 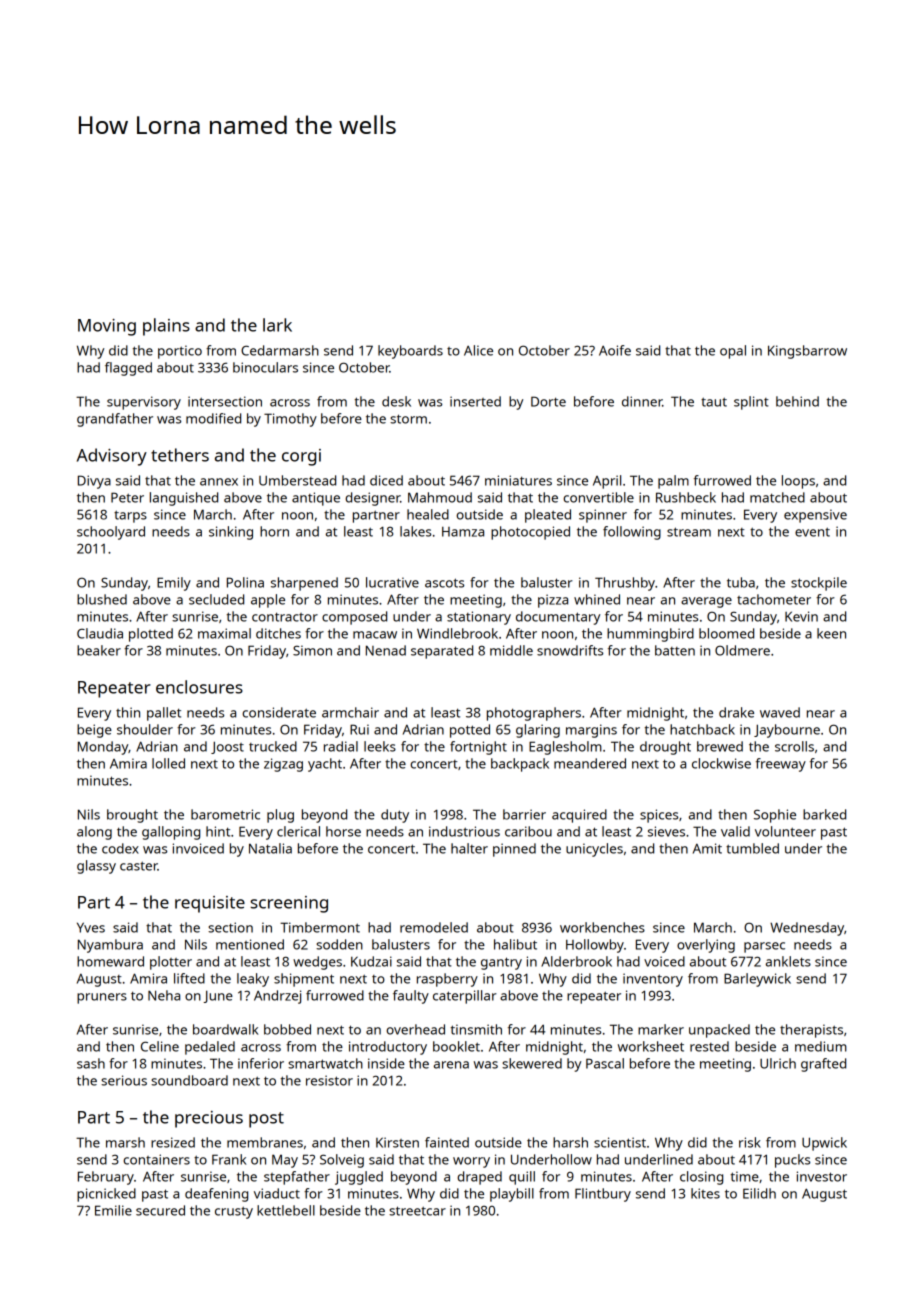 What do you see at coordinates (110, 946) in the image?
I see `Nyambura` at bounding box center [110, 946].
